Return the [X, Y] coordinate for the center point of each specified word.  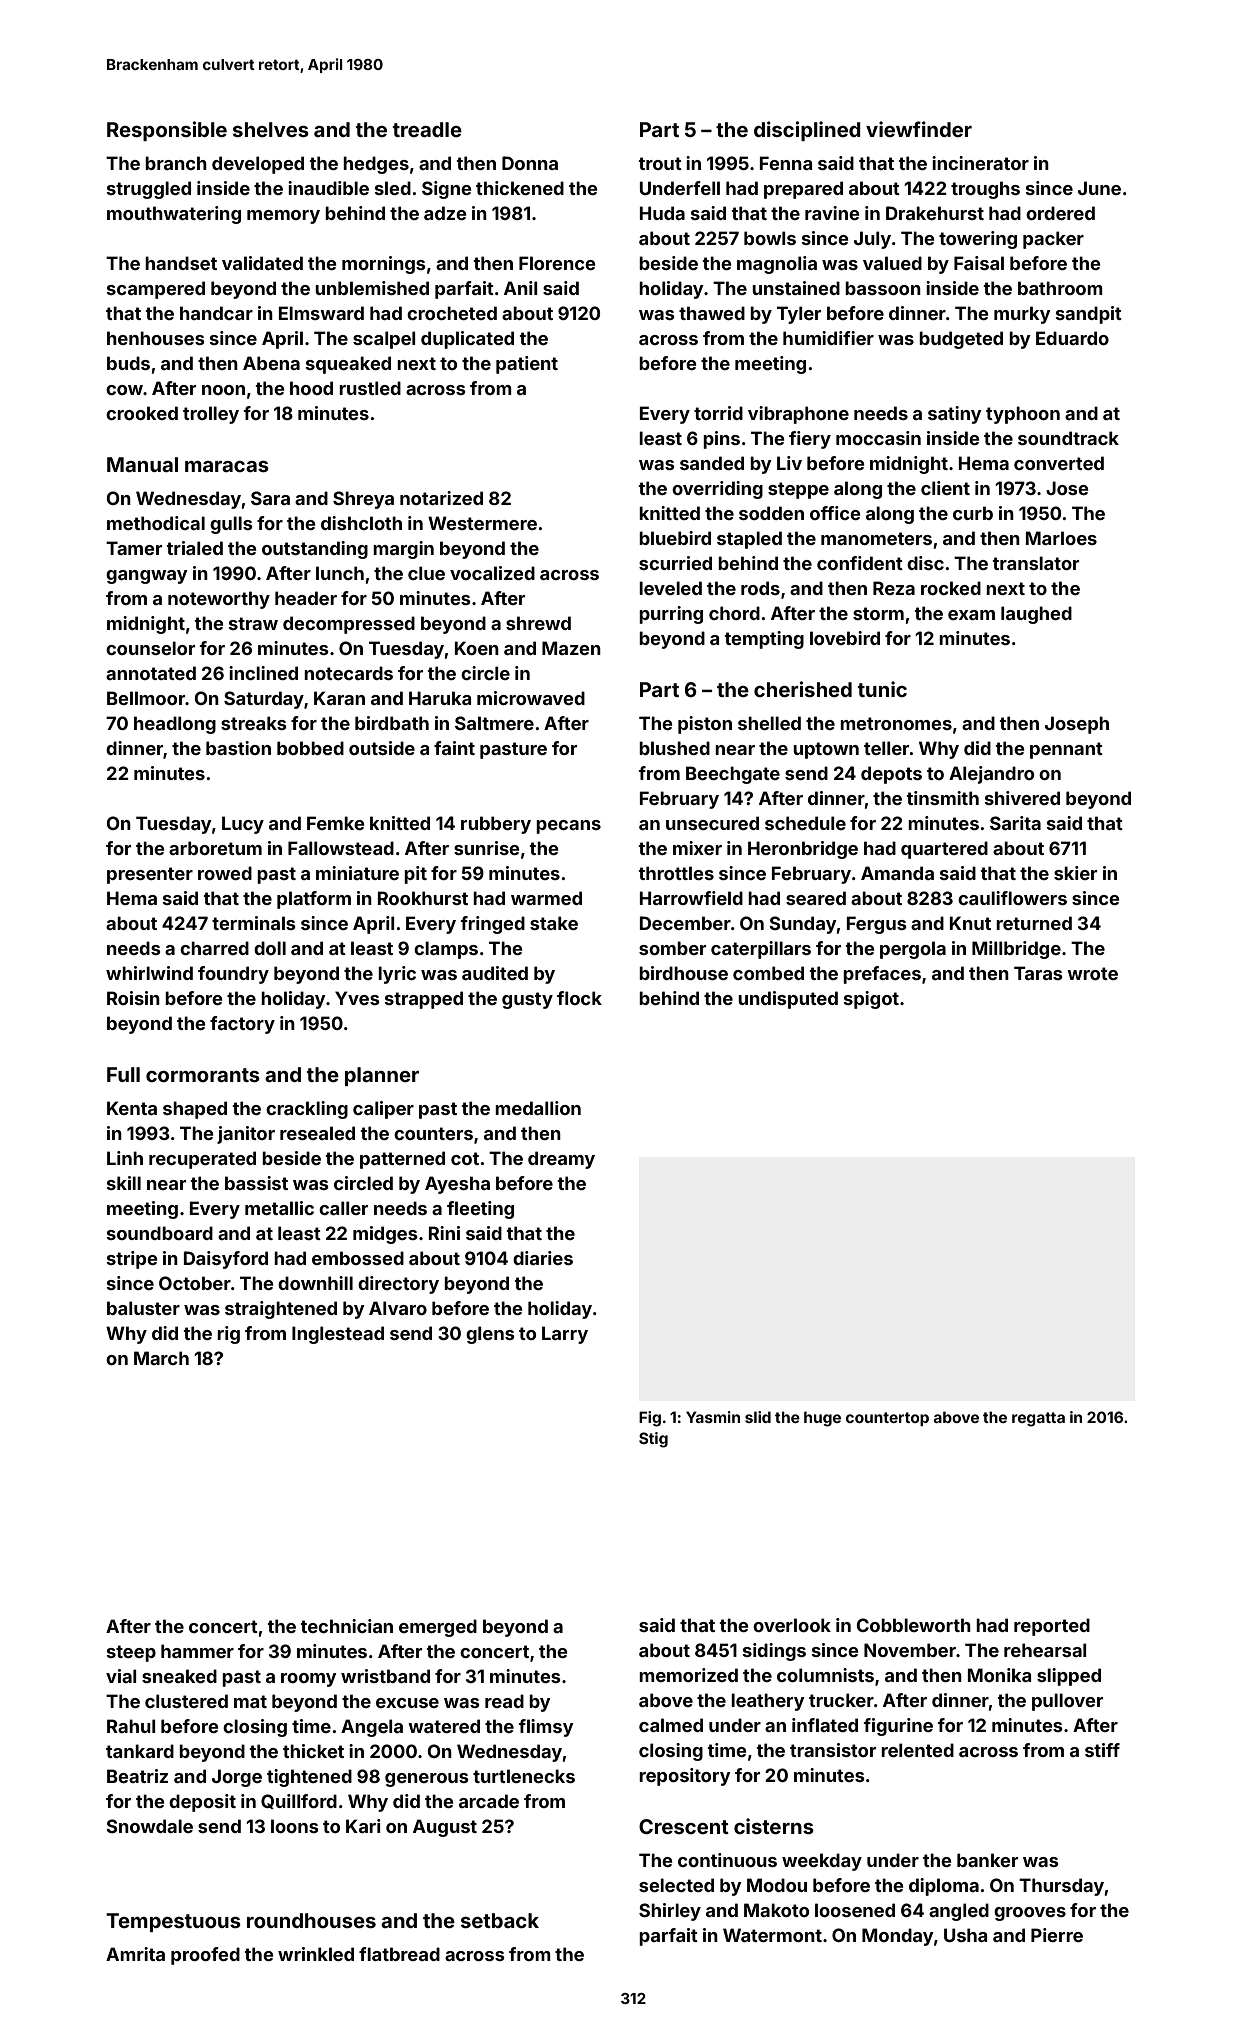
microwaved [531, 698]
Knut [970, 923]
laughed [1036, 615]
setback [500, 1920]
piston [705, 725]
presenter [150, 875]
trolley [211, 415]
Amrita [135, 1954]
